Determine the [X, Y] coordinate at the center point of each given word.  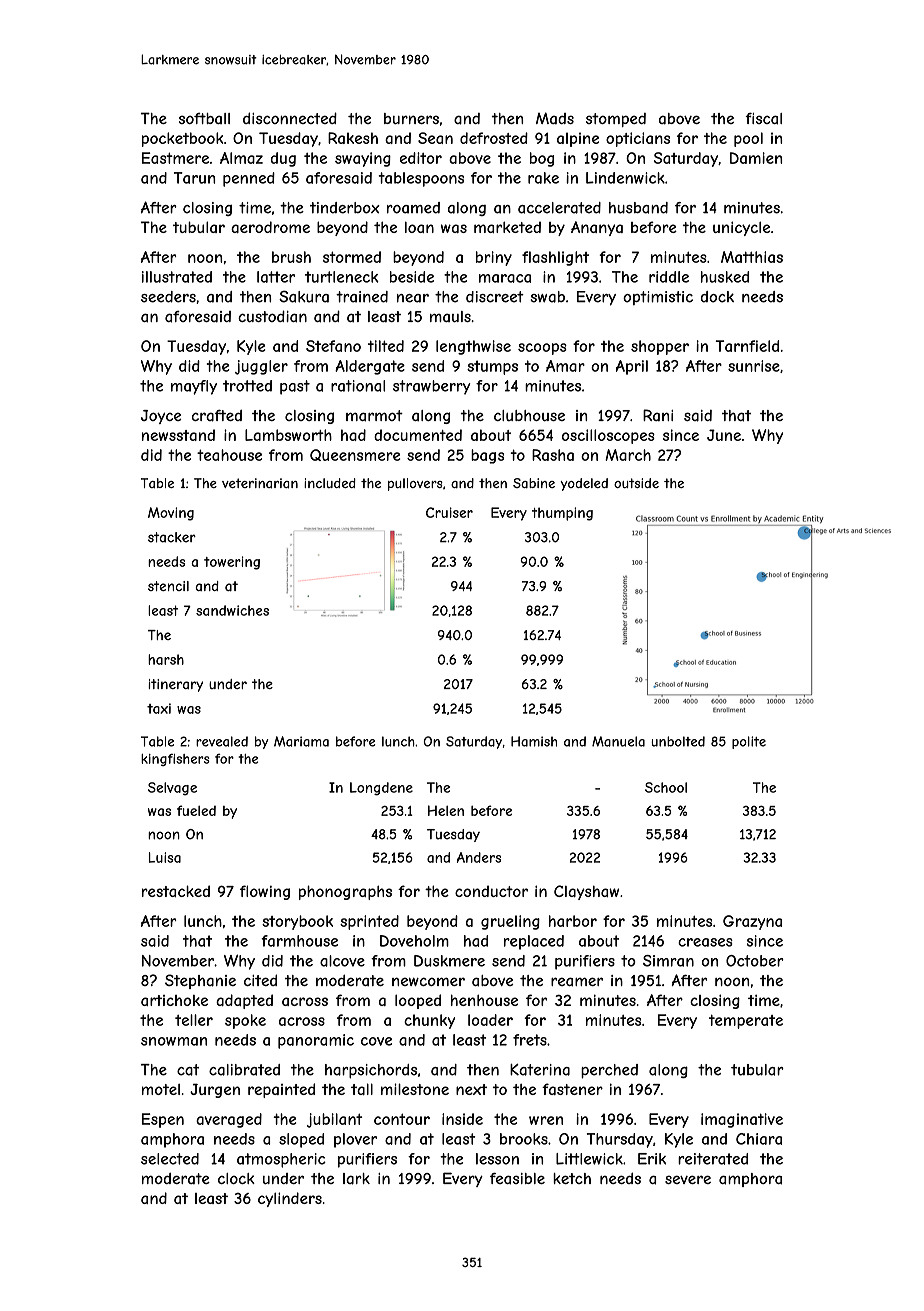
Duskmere [449, 961]
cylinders [290, 1199]
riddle [669, 277]
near [413, 298]
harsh [166, 659]
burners [411, 119]
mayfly [194, 387]
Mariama [301, 741]
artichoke [174, 1000]
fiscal [763, 119]
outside [636, 483]
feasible [517, 1179]
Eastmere [175, 158]
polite [749, 742]
